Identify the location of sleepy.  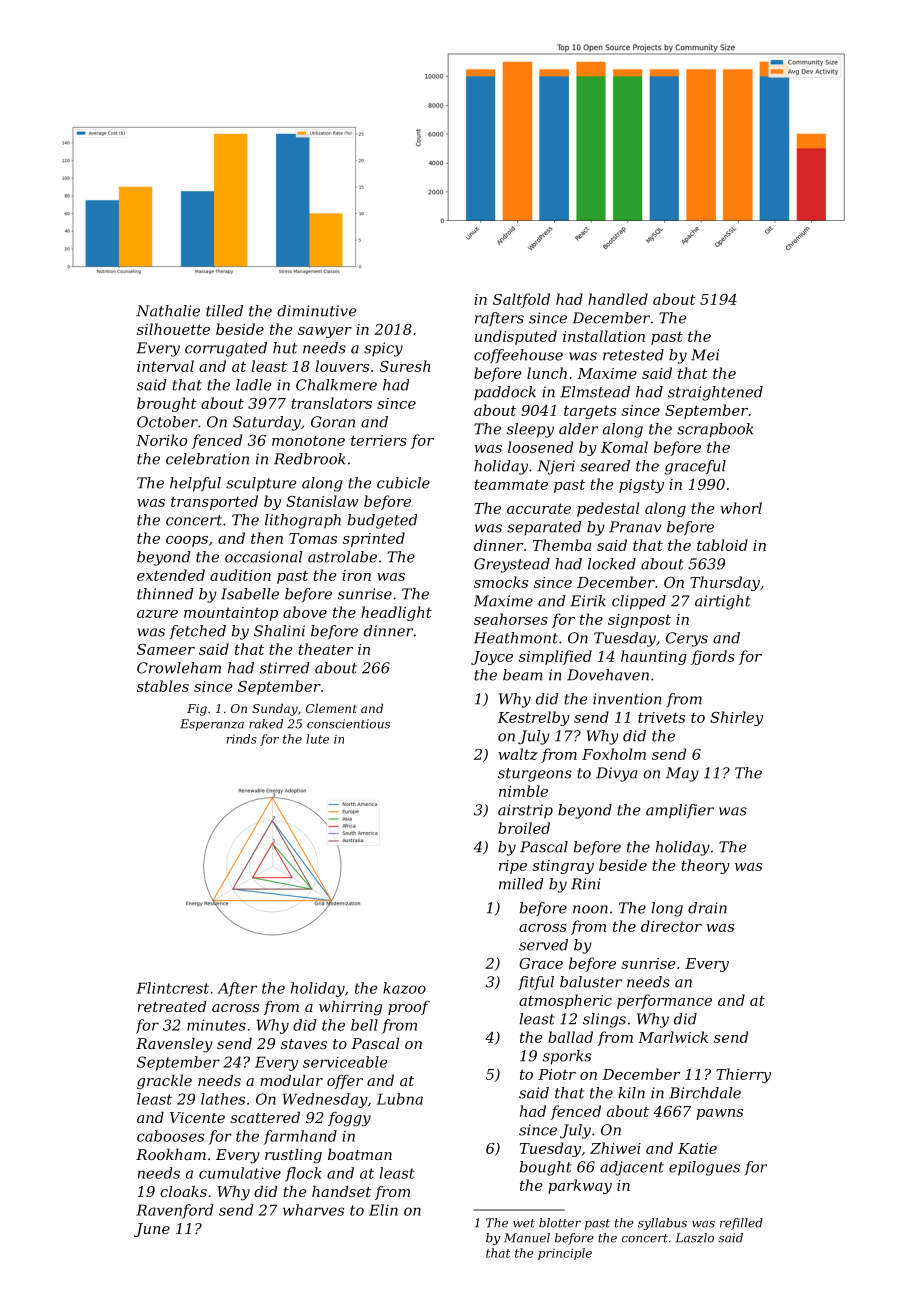
(530, 430).
